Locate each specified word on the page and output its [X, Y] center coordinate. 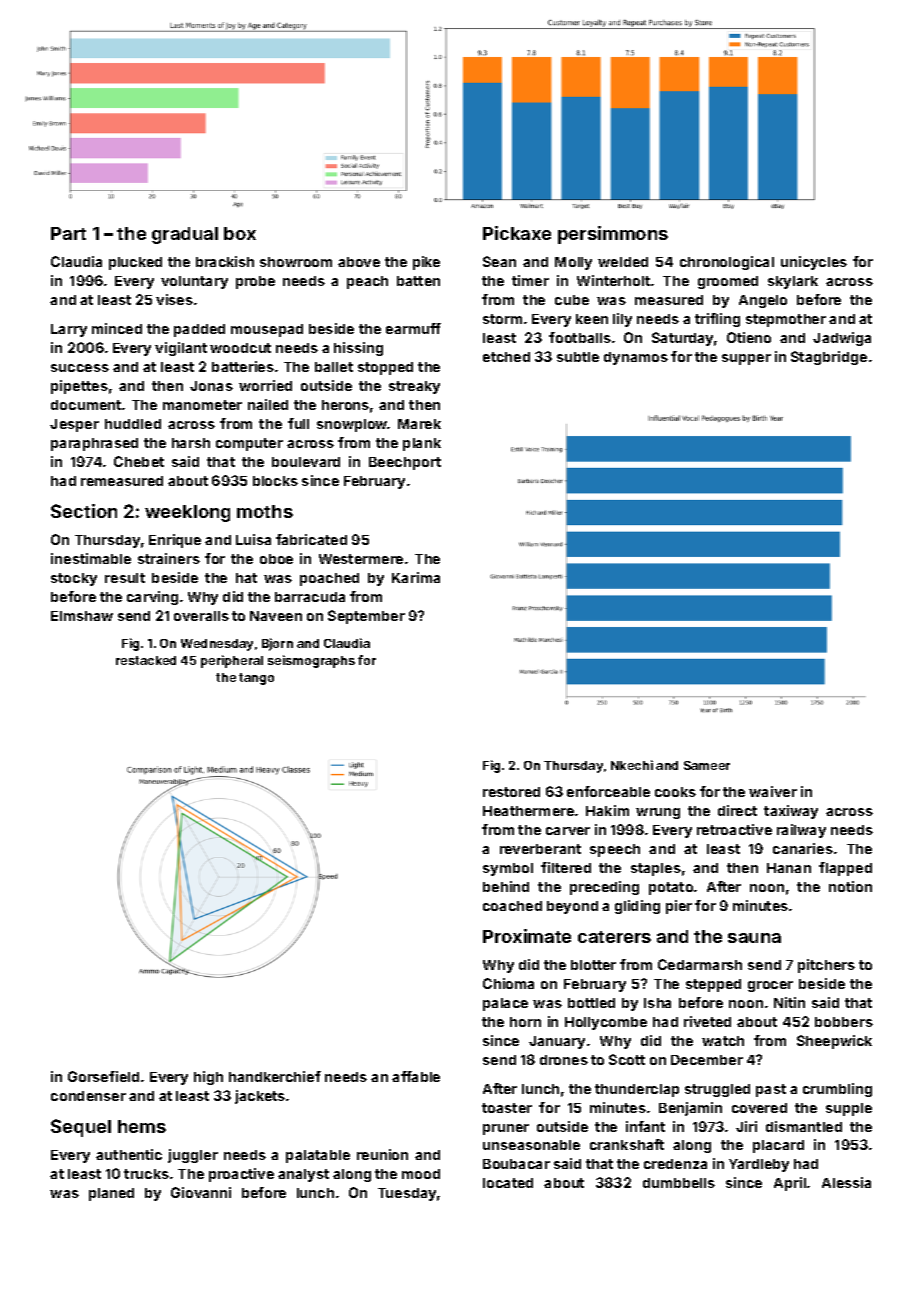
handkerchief [275, 1076]
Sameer [707, 765]
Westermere [361, 559]
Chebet [139, 461]
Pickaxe [517, 233]
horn [525, 1022]
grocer [770, 986]
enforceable [608, 791]
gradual [185, 235]
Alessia [846, 1182]
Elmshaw [82, 616]
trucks [146, 1174]
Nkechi [632, 765]
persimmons [613, 235]
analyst [303, 1175]
